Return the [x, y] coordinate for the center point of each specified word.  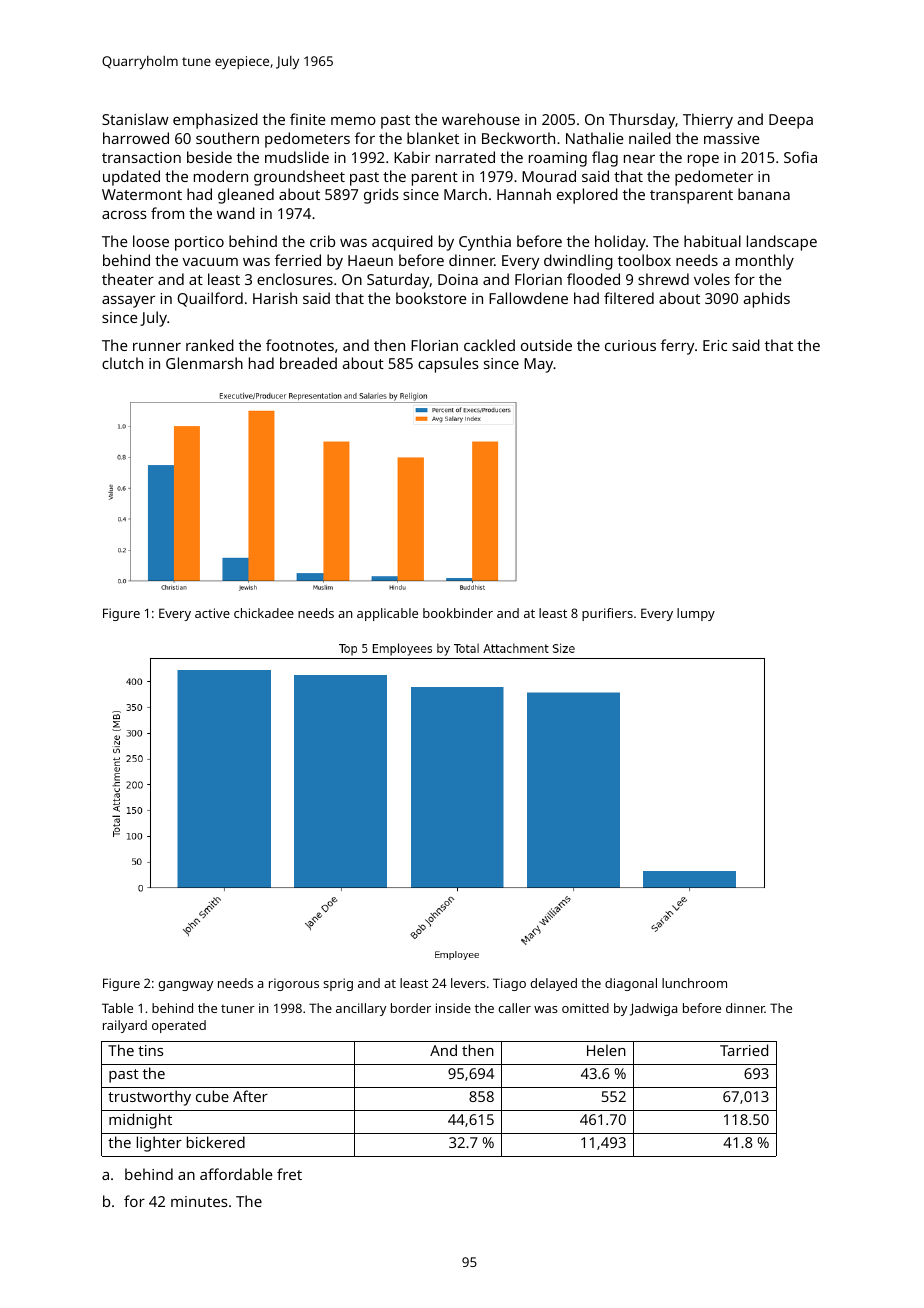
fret [289, 1174]
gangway [185, 986]
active [212, 613]
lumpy [696, 614]
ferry [677, 347]
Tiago [509, 984]
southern [227, 138]
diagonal [631, 984]
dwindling [578, 262]
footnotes [300, 345]
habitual [712, 241]
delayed [553, 984]
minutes [199, 1201]
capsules [448, 365]
